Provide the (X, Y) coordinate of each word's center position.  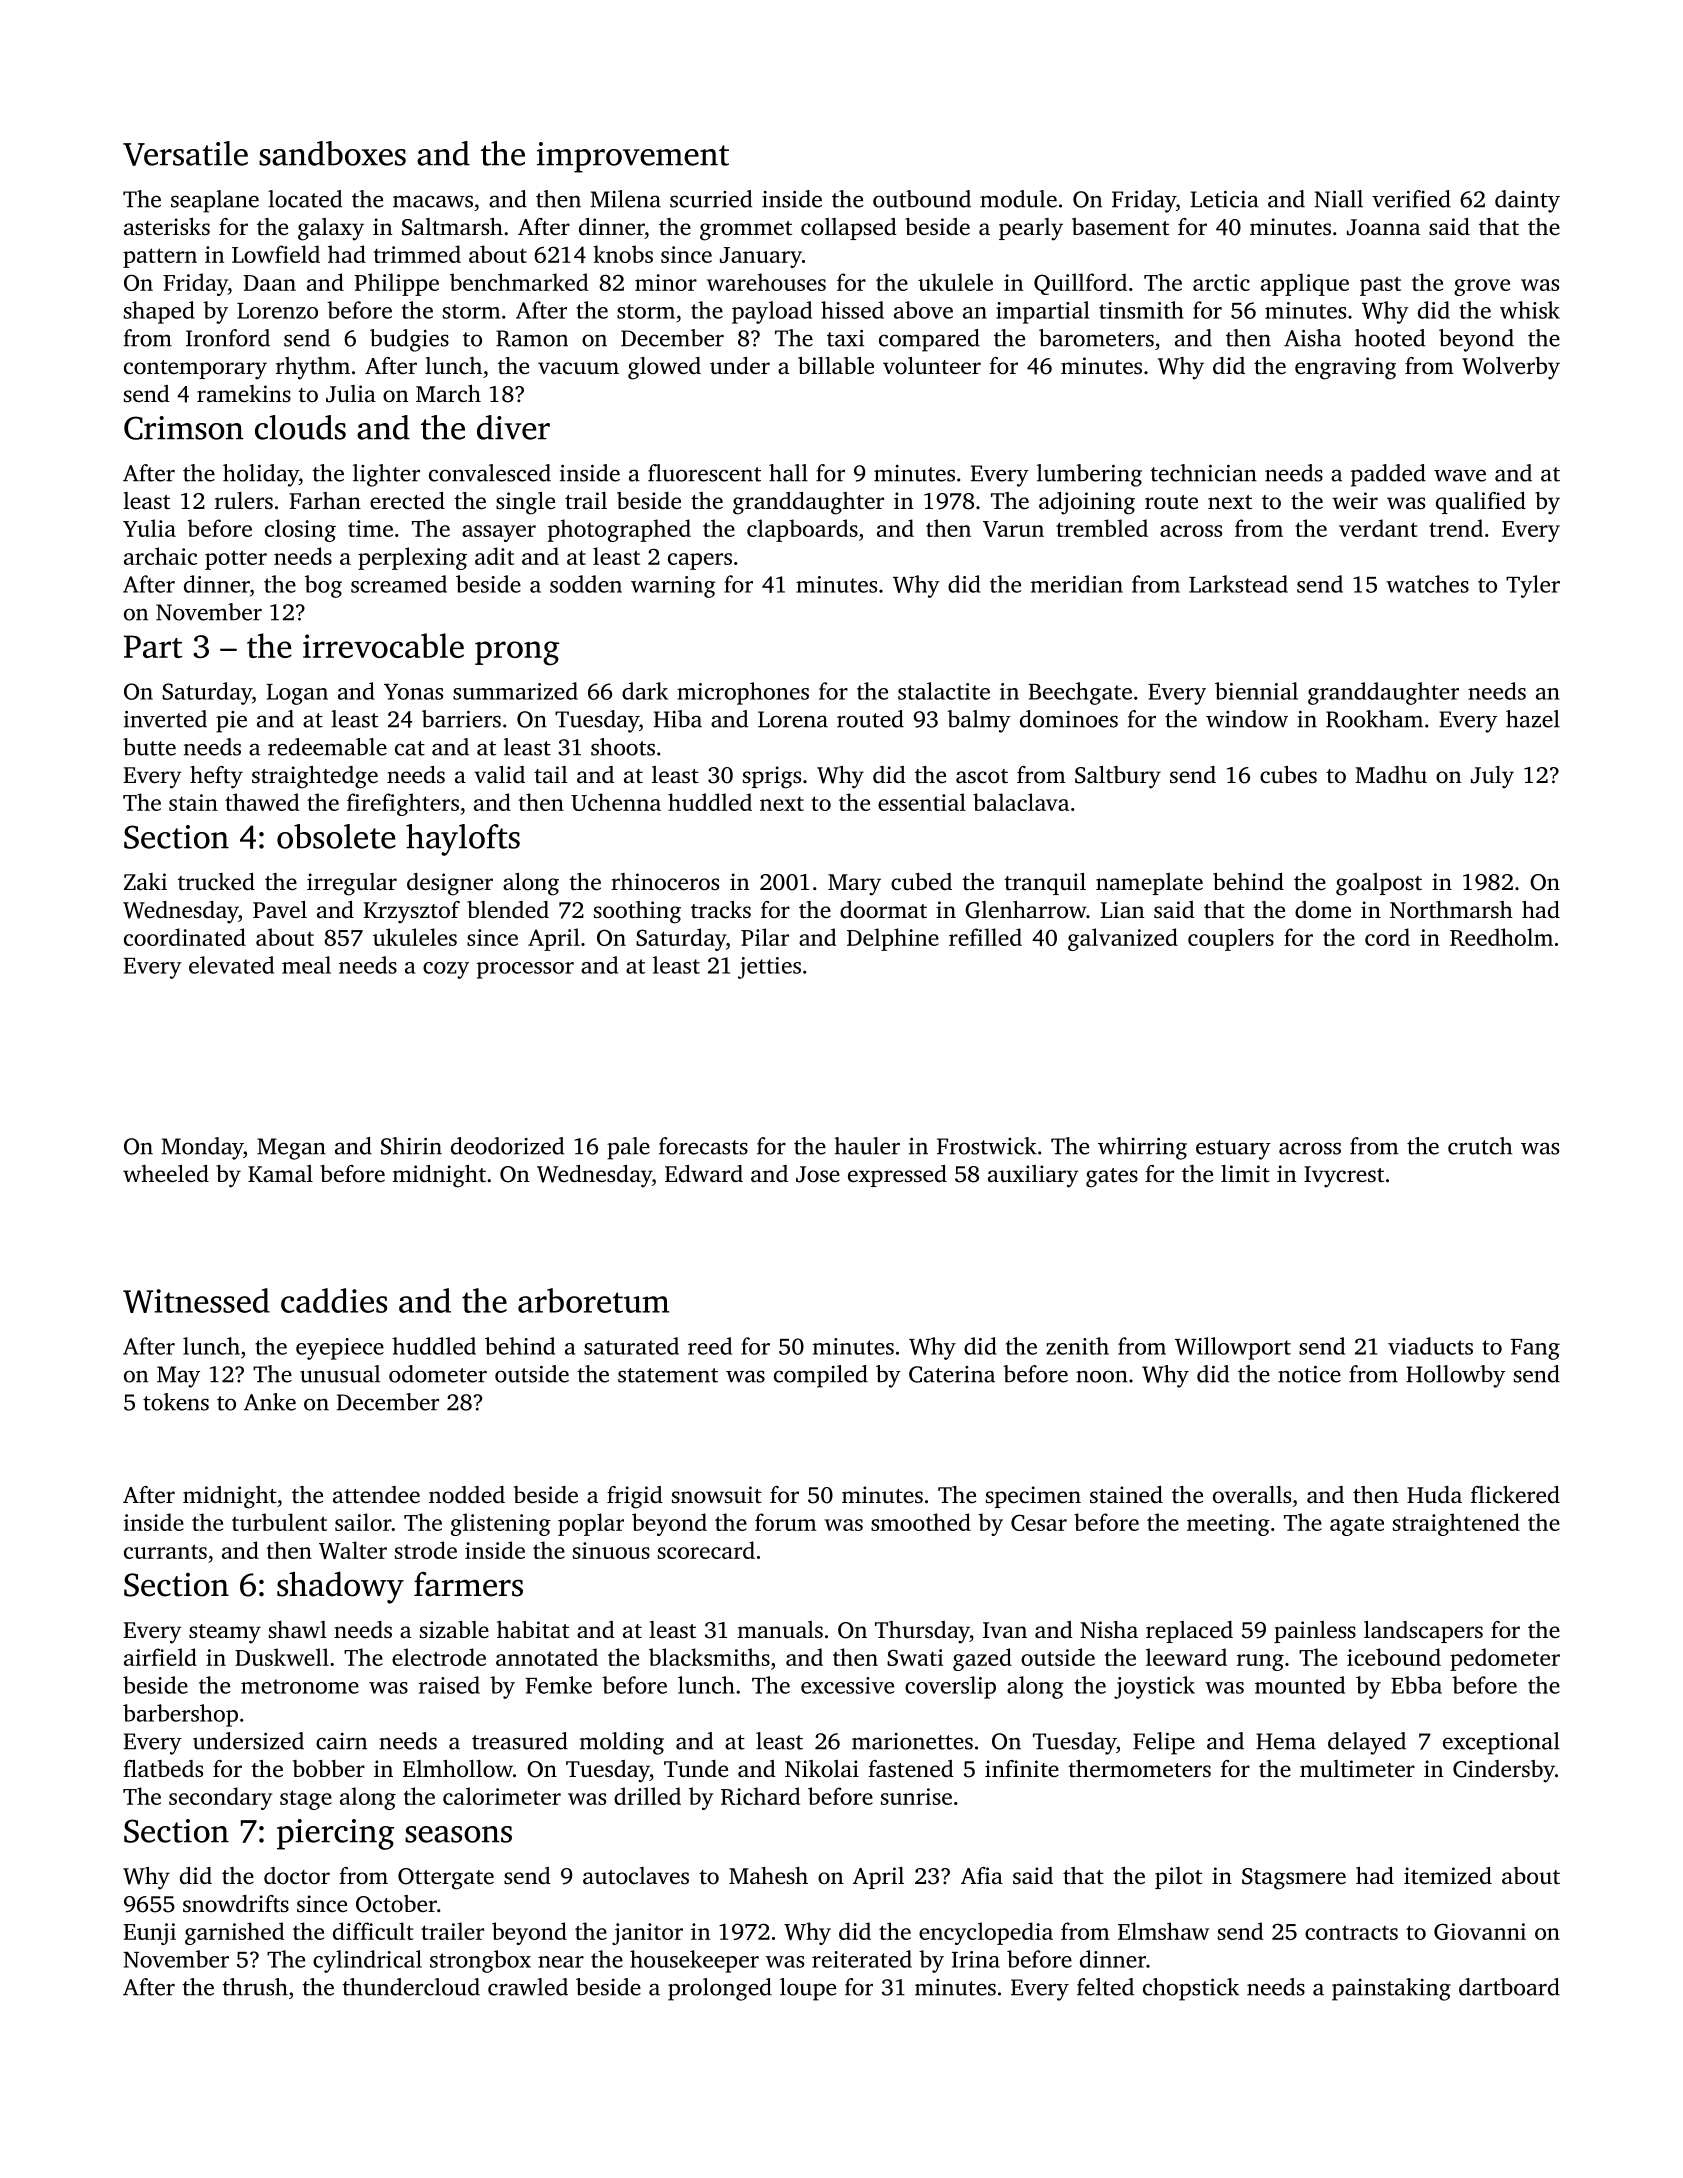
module (1018, 199)
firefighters (403, 804)
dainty (1527, 201)
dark (645, 691)
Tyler (1533, 586)
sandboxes (332, 153)
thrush (255, 1987)
